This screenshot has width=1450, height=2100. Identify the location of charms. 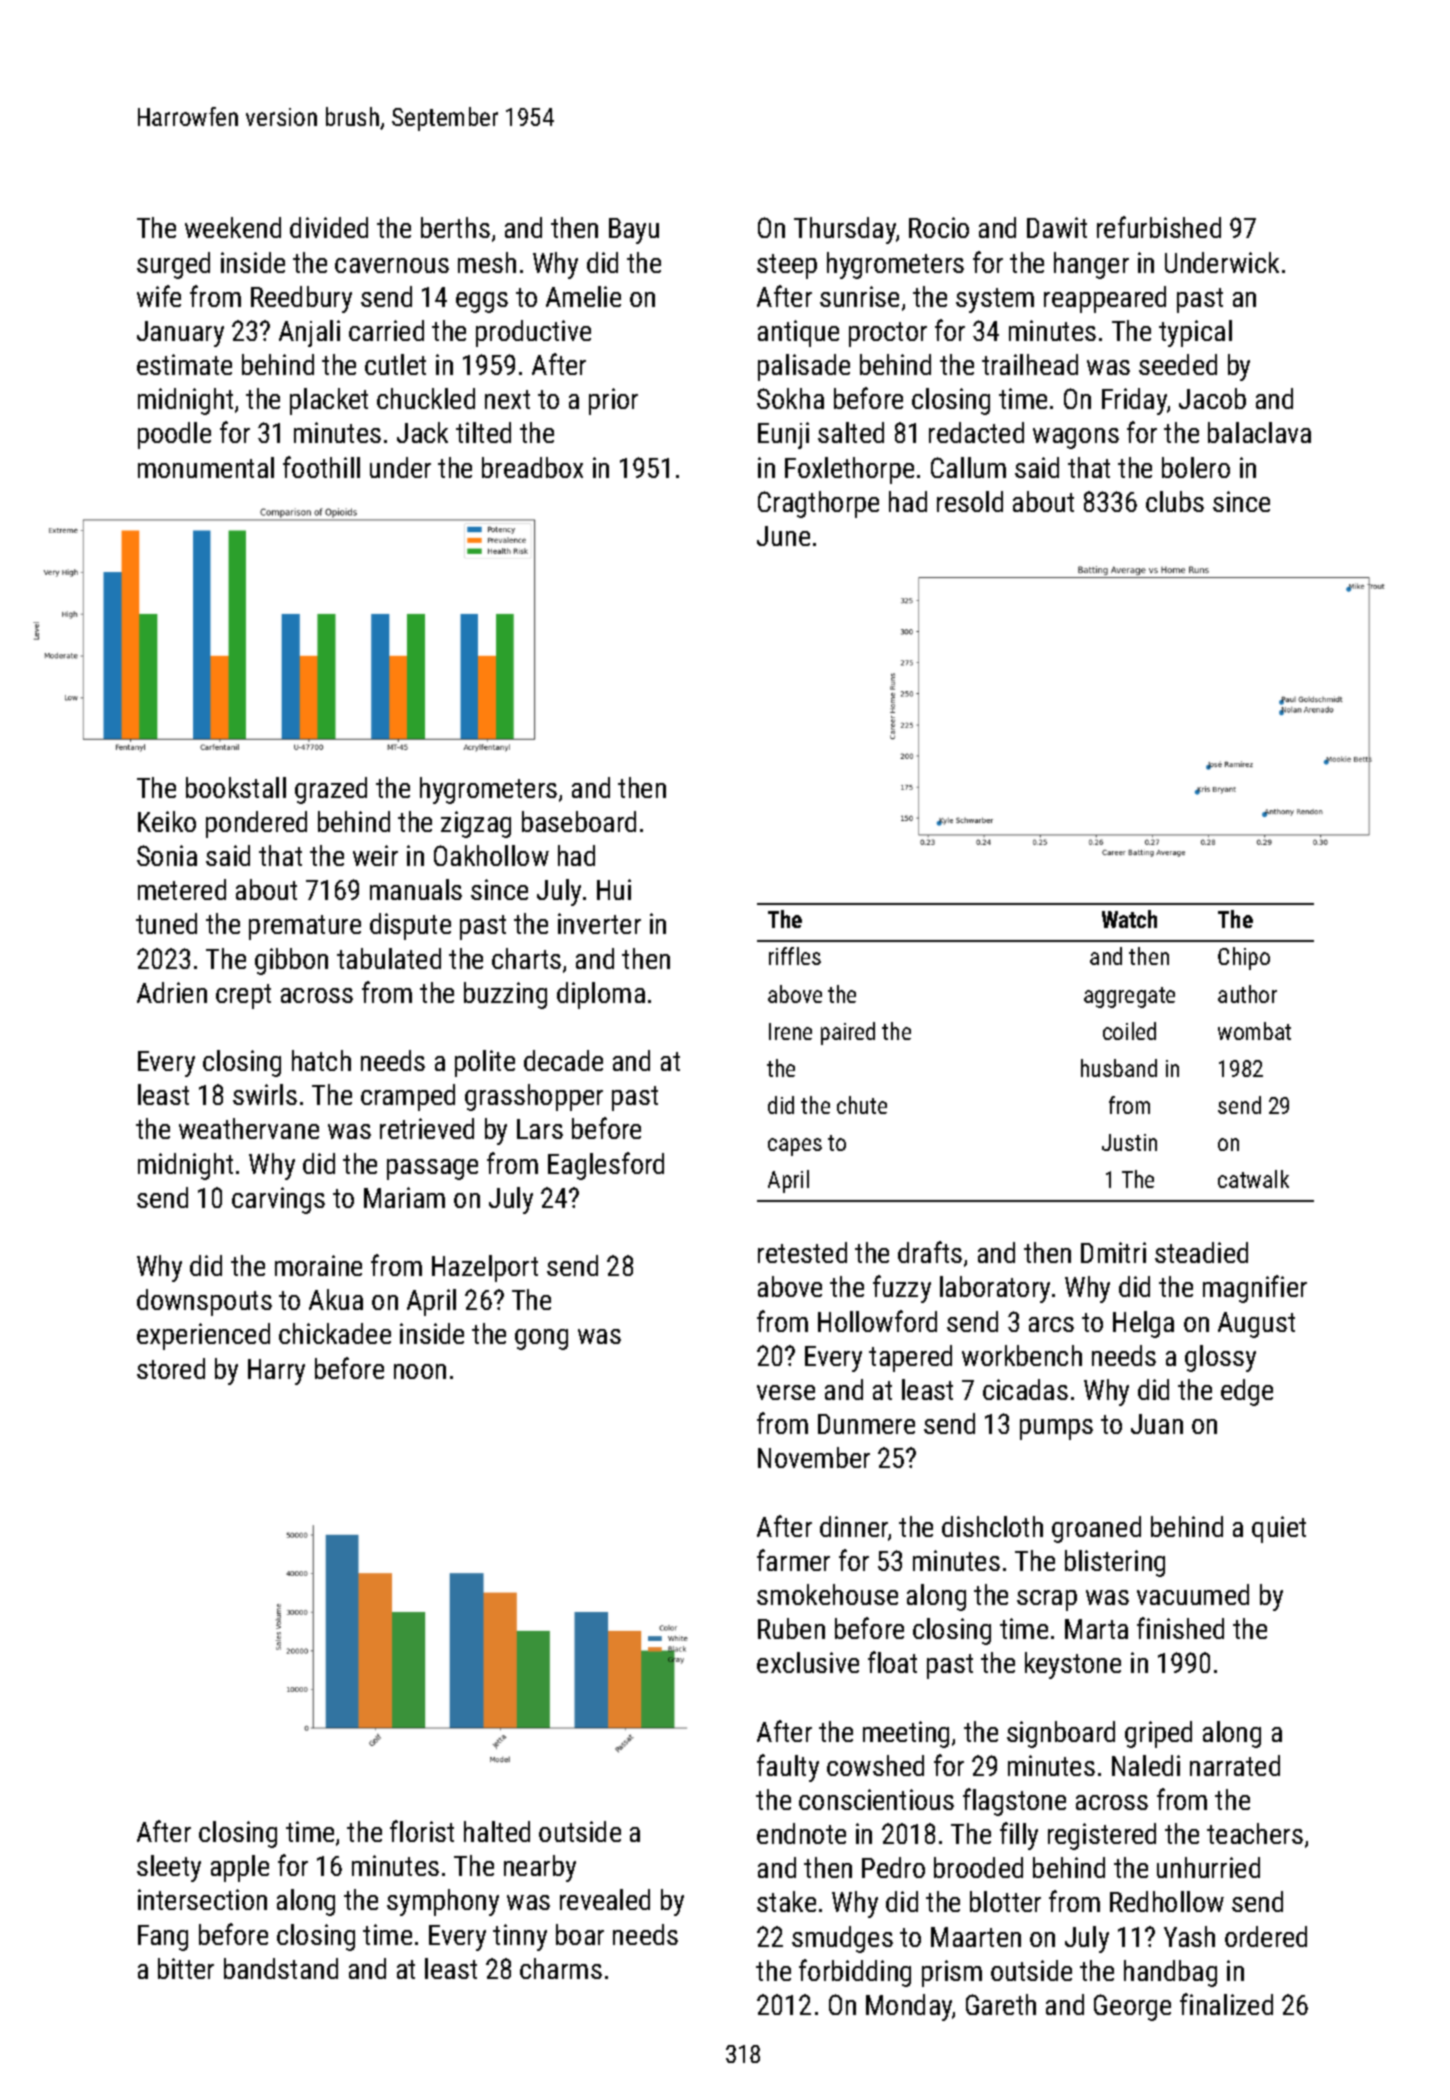
(561, 1968).
